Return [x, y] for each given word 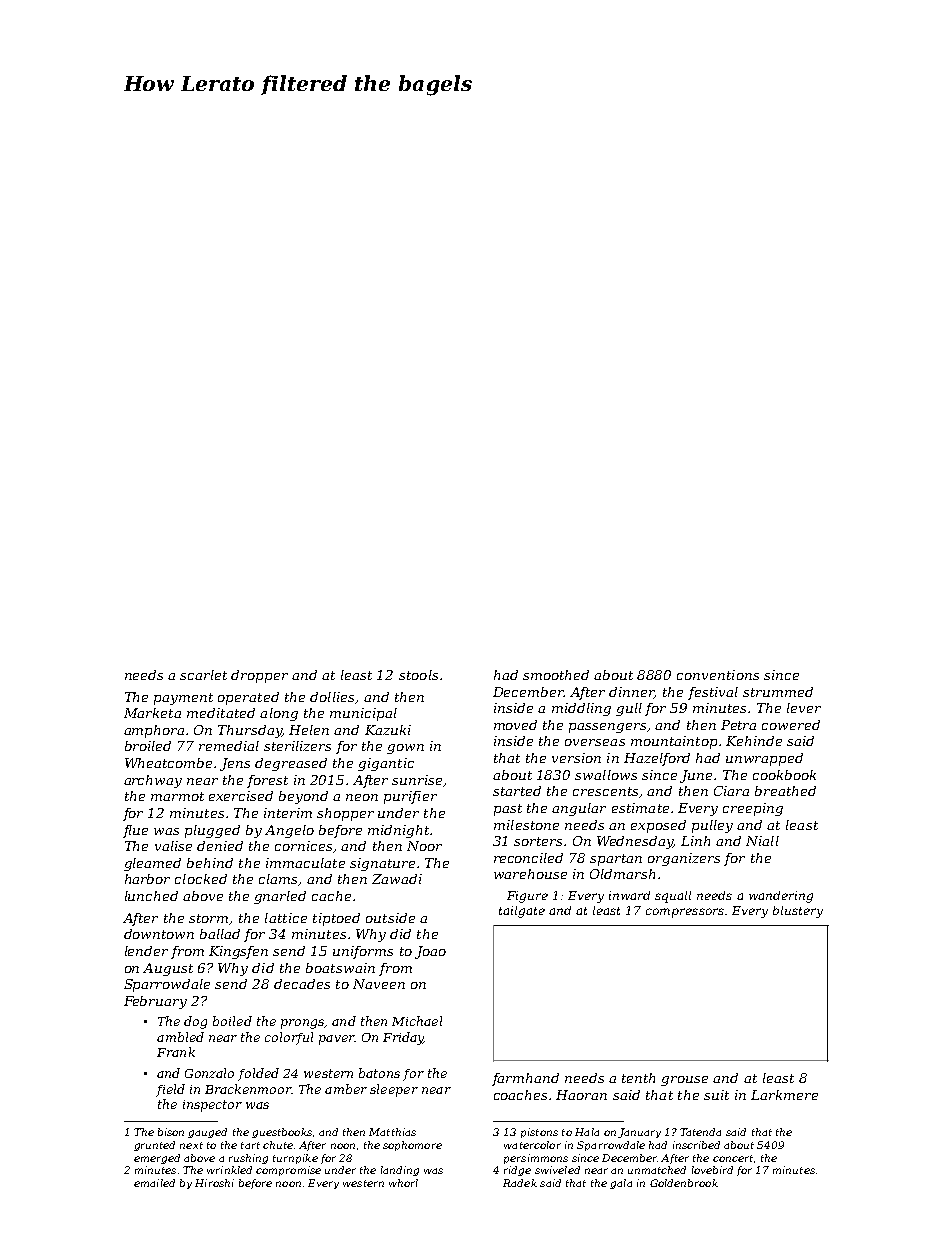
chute [278, 1145]
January [639, 1133]
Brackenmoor [248, 1089]
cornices [303, 846]
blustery [798, 912]
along [279, 714]
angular [579, 809]
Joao [430, 952]
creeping [753, 809]
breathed [785, 791]
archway [153, 781]
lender [146, 951]
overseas [595, 742]
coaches [520, 1095]
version [576, 758]
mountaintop [674, 742]
